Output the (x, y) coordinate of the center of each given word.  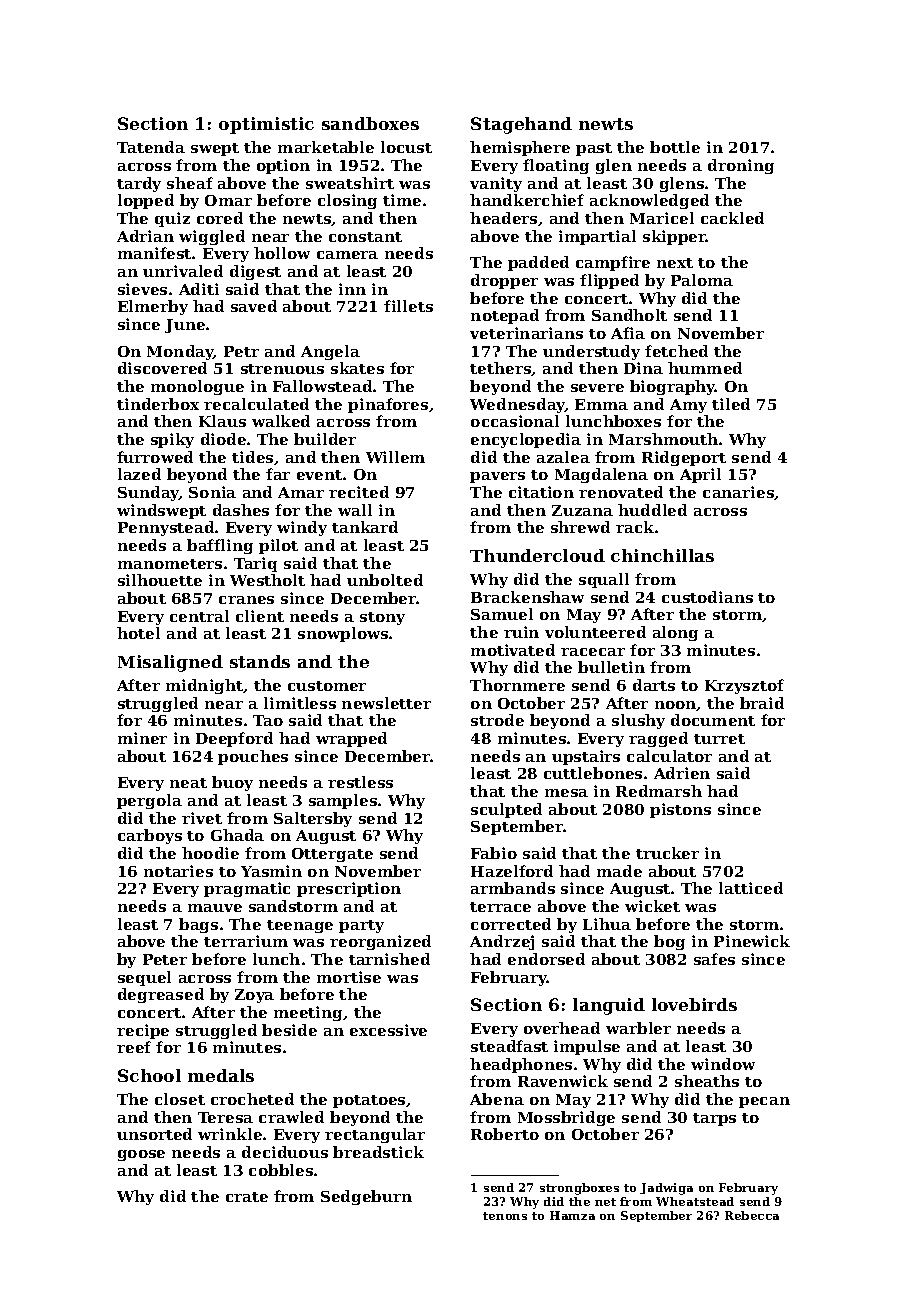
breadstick (378, 1152)
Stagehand (521, 125)
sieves (142, 289)
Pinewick (752, 941)
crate (247, 1197)
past (594, 149)
